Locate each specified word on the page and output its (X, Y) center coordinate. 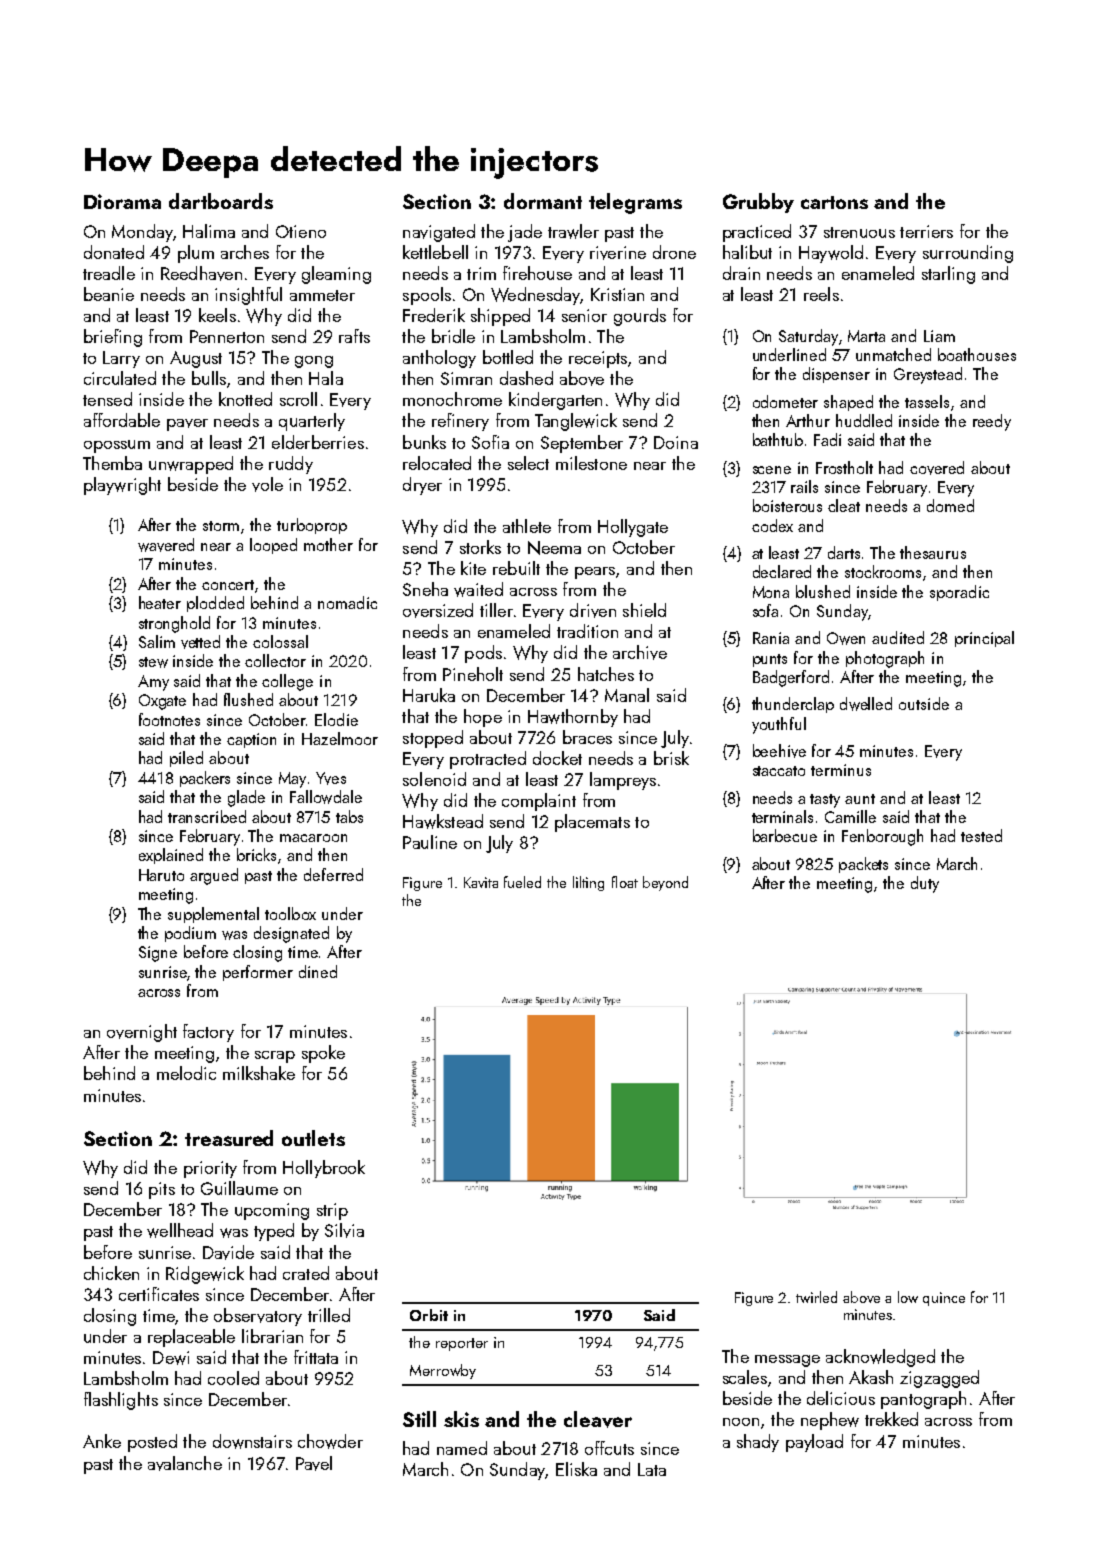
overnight (142, 1033)
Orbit (429, 1315)
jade (525, 233)
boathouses (977, 354)
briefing (113, 338)
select (528, 463)
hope (483, 718)
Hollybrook (324, 1169)
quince (944, 1299)
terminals (782, 816)
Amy (153, 683)
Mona (771, 592)
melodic (186, 1073)
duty (925, 884)
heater (160, 602)
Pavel (314, 1463)
